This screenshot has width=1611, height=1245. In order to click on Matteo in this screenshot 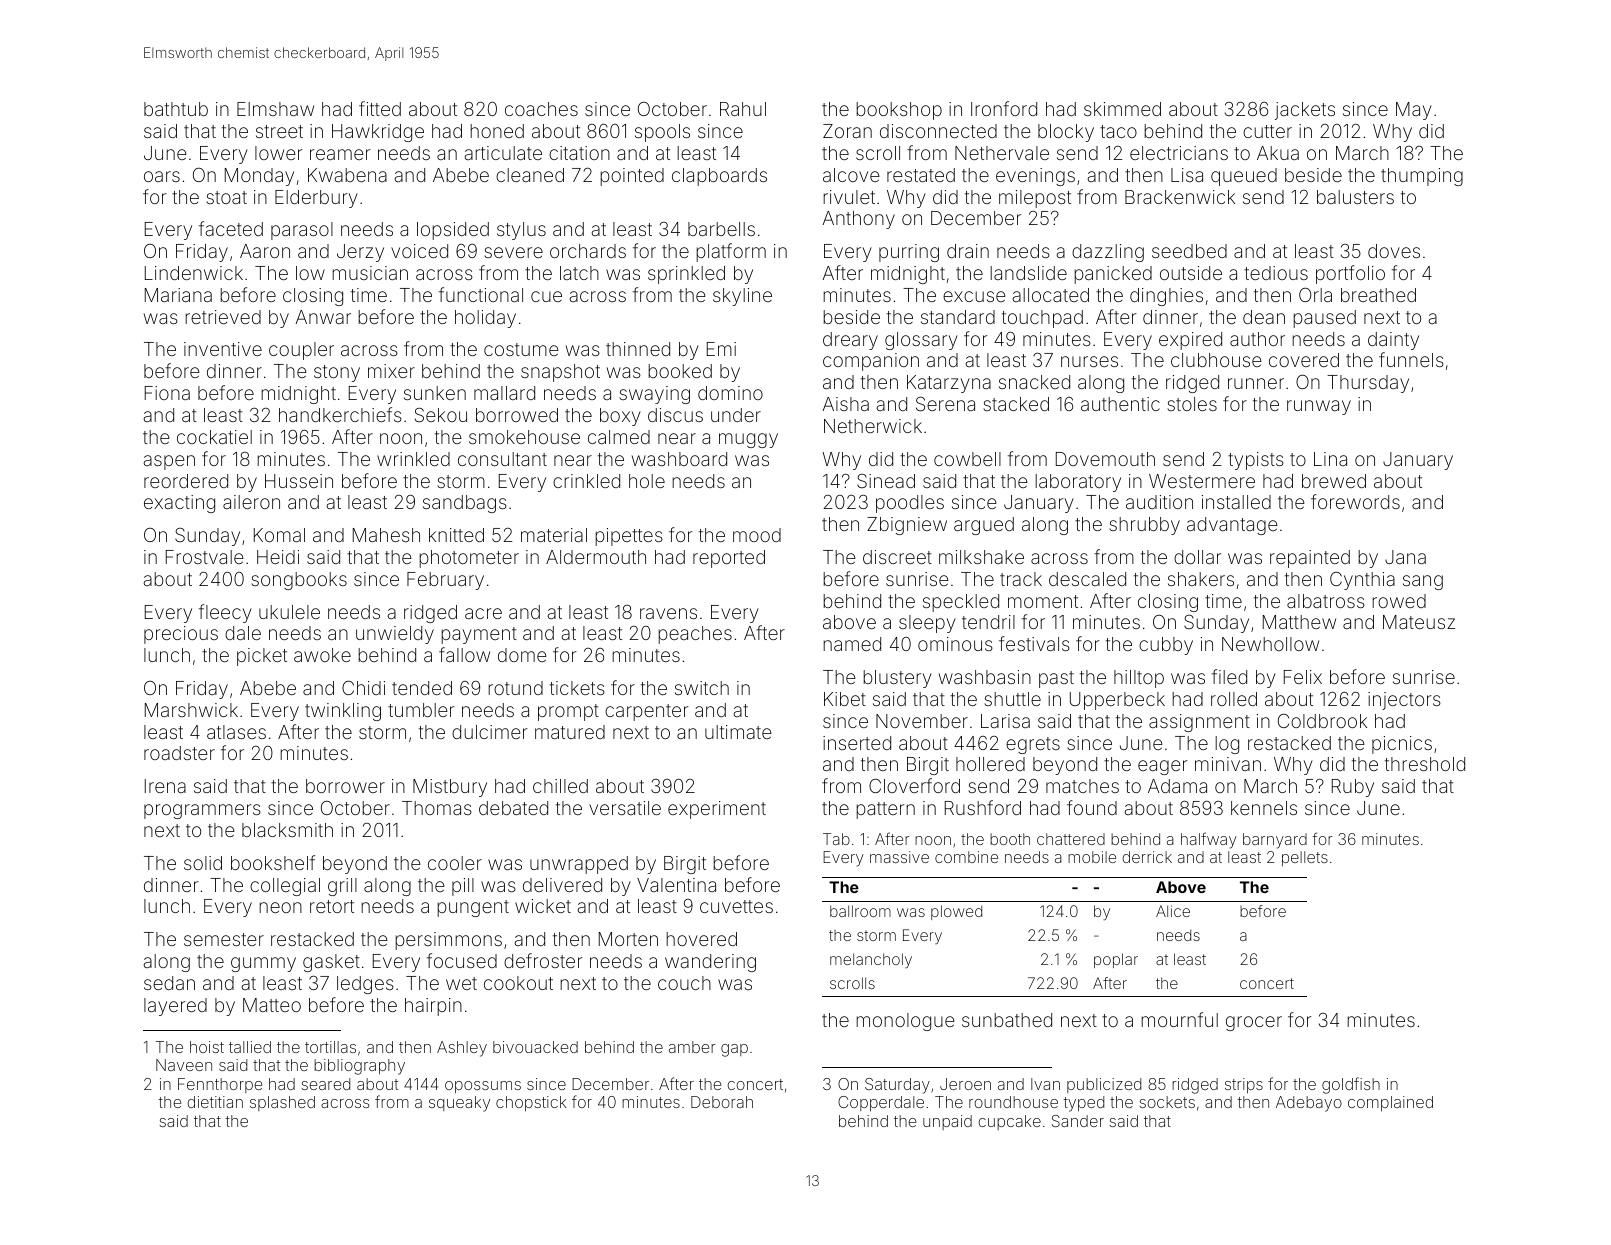, I will do `click(272, 1005)`.
